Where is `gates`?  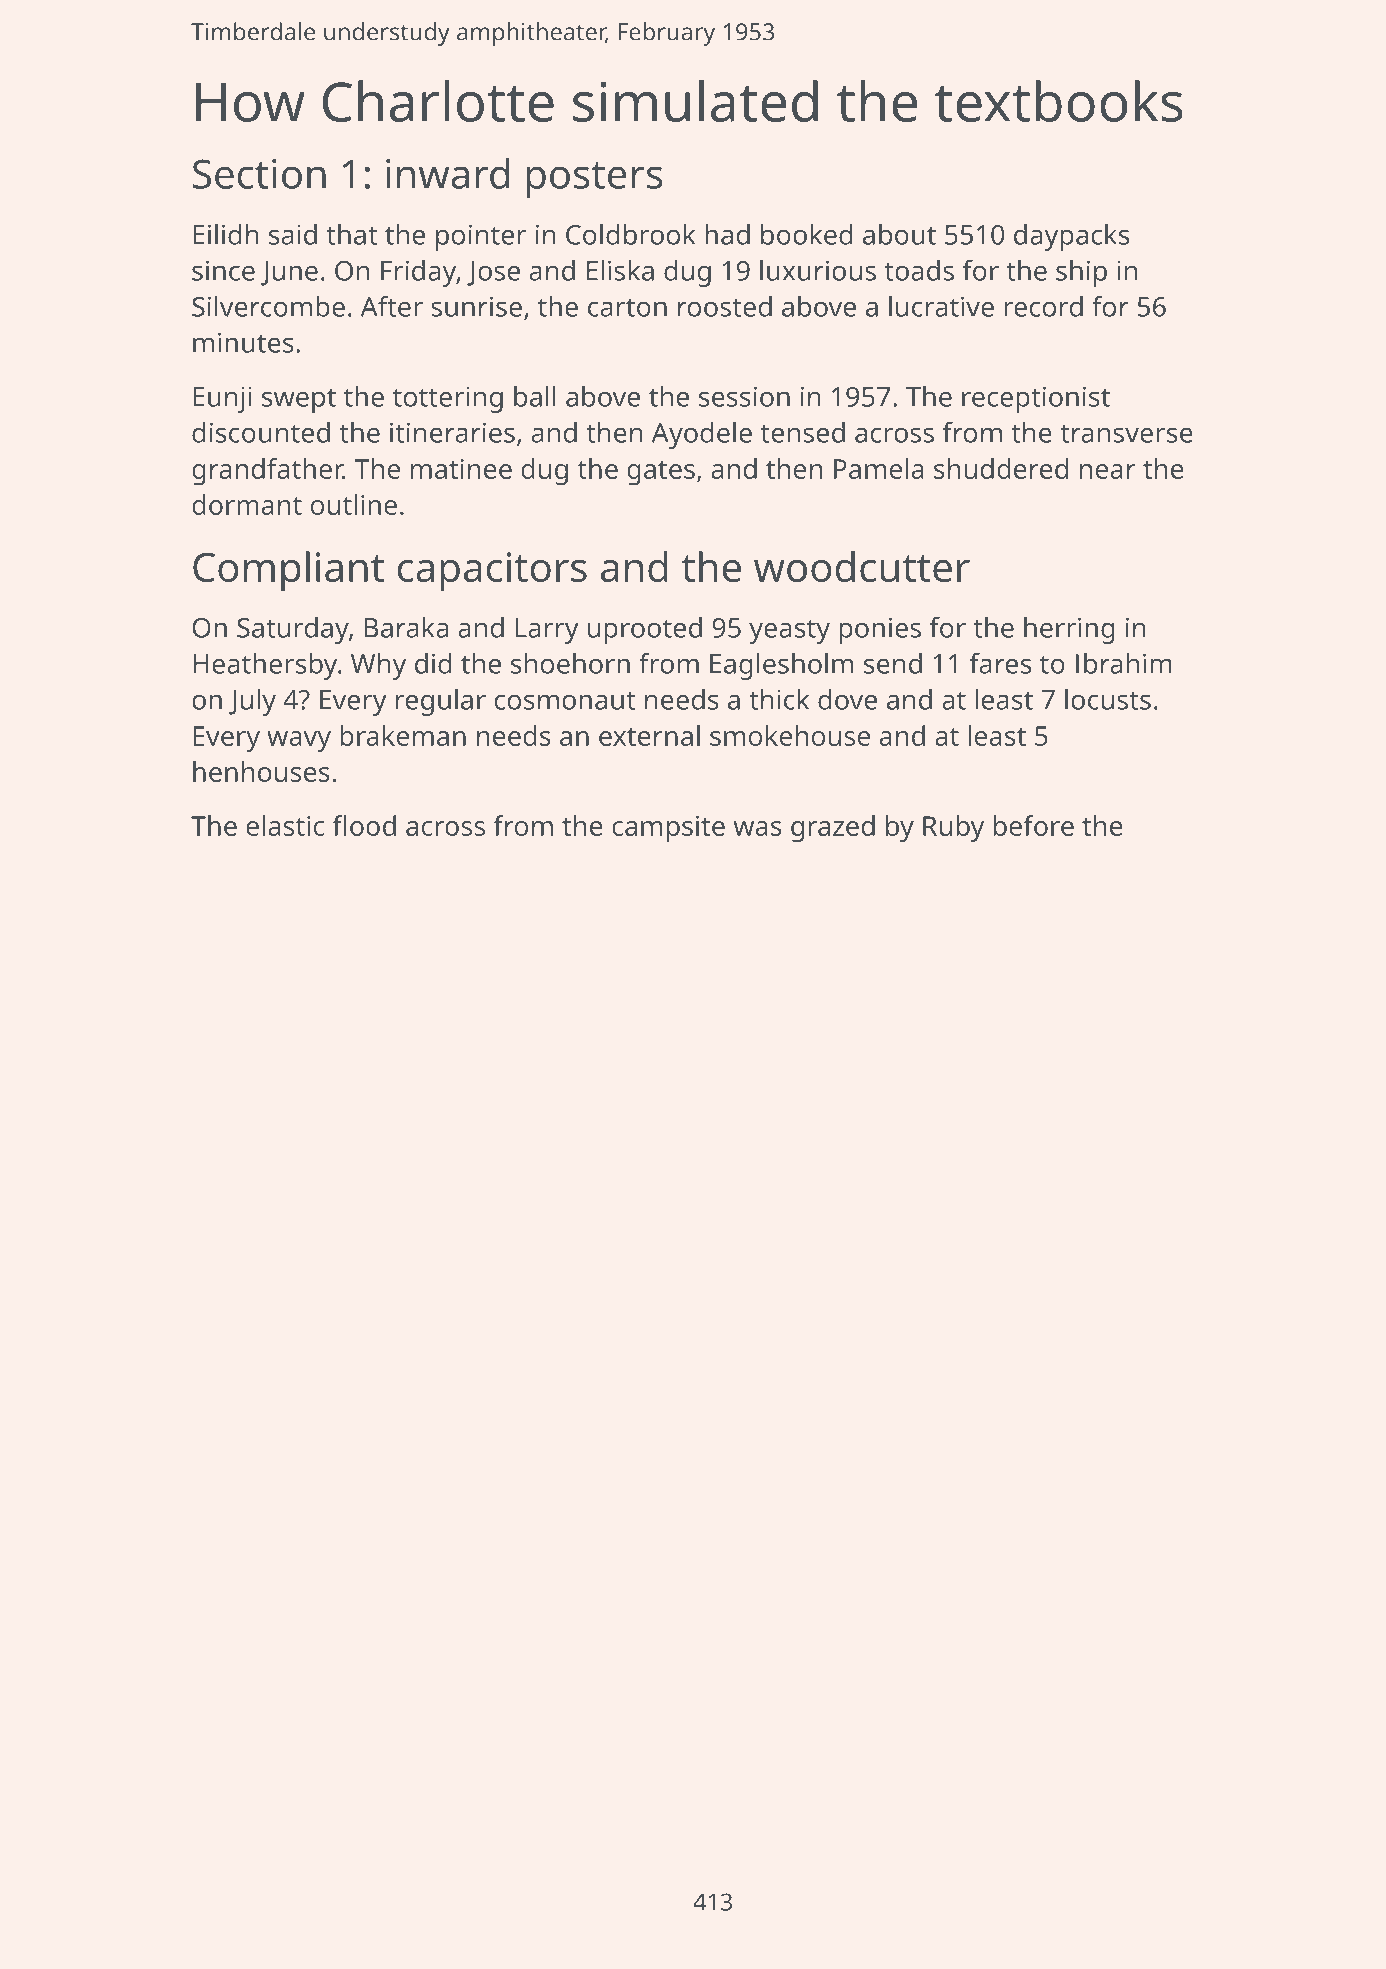
gates is located at coordinates (661, 473).
